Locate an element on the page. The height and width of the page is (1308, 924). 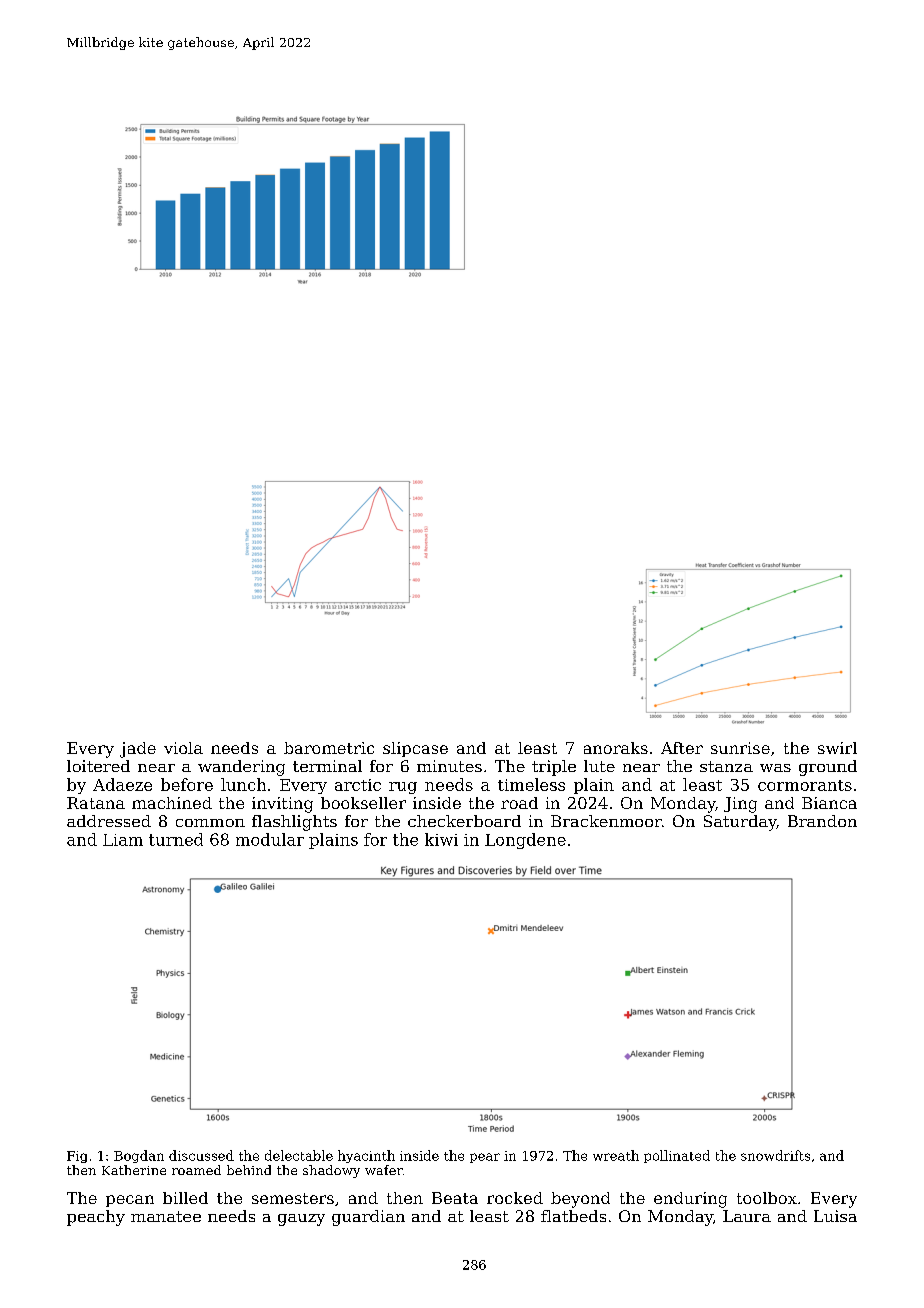
snowdrifts is located at coordinates (775, 1155).
